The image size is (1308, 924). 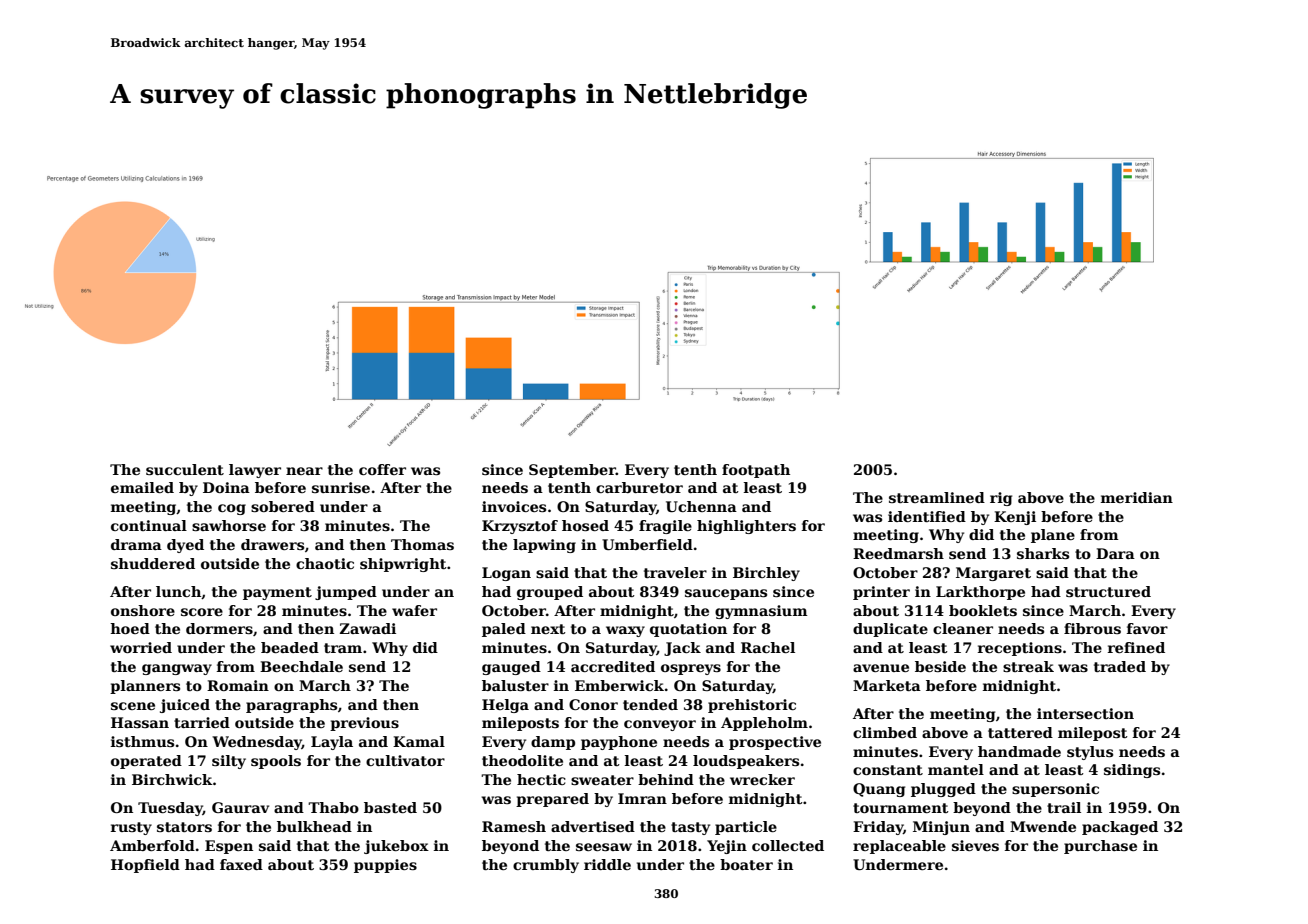 What do you see at coordinates (382, 469) in the page?
I see `coffer` at bounding box center [382, 469].
